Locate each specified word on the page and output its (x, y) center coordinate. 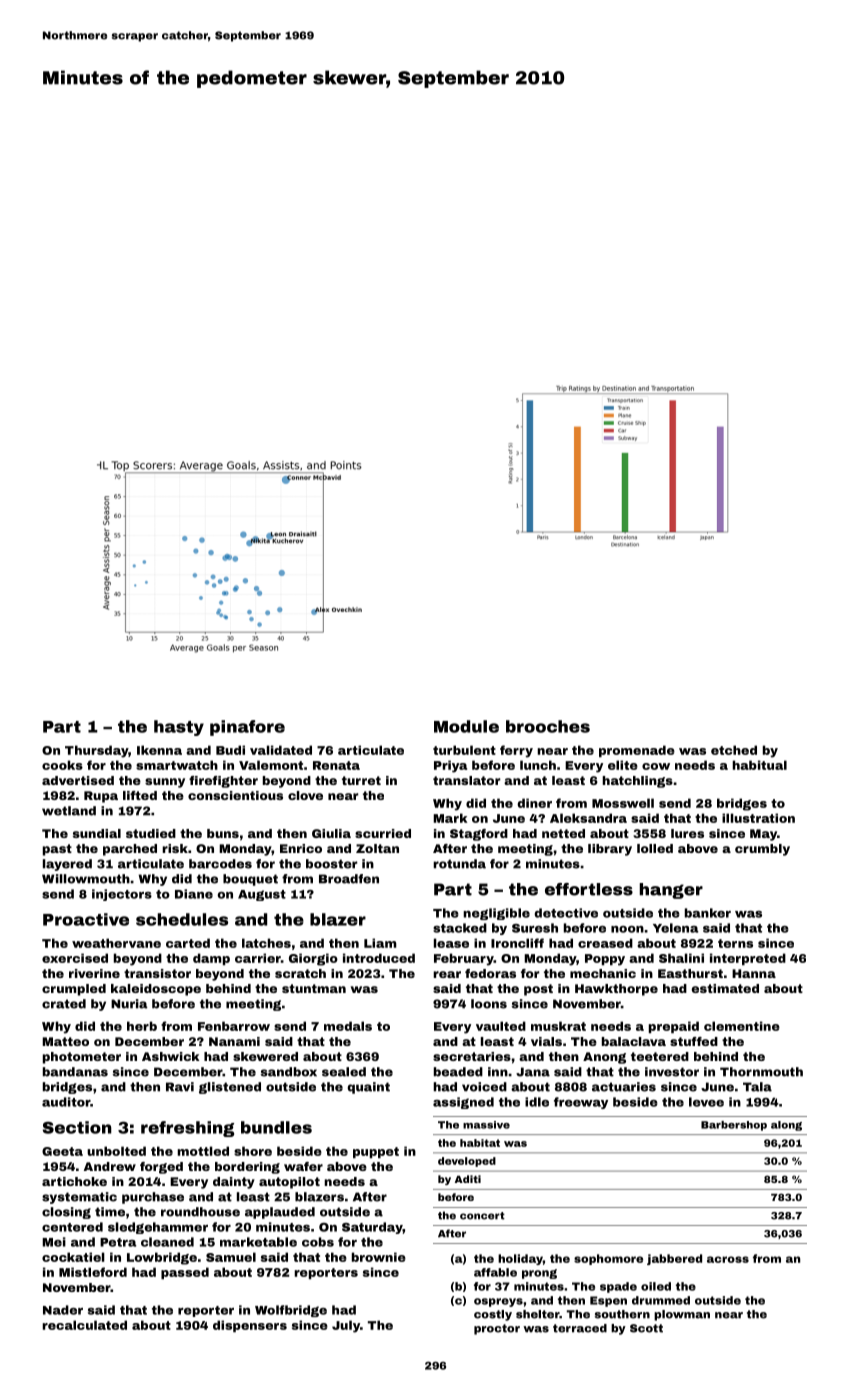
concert (482, 1216)
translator (467, 780)
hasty (179, 728)
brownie (379, 1257)
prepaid (674, 1027)
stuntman (314, 988)
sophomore (608, 1259)
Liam (380, 943)
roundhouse (200, 1212)
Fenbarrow (234, 1026)
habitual (759, 765)
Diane (194, 894)
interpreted (748, 959)
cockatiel (73, 1257)
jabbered (674, 1259)
